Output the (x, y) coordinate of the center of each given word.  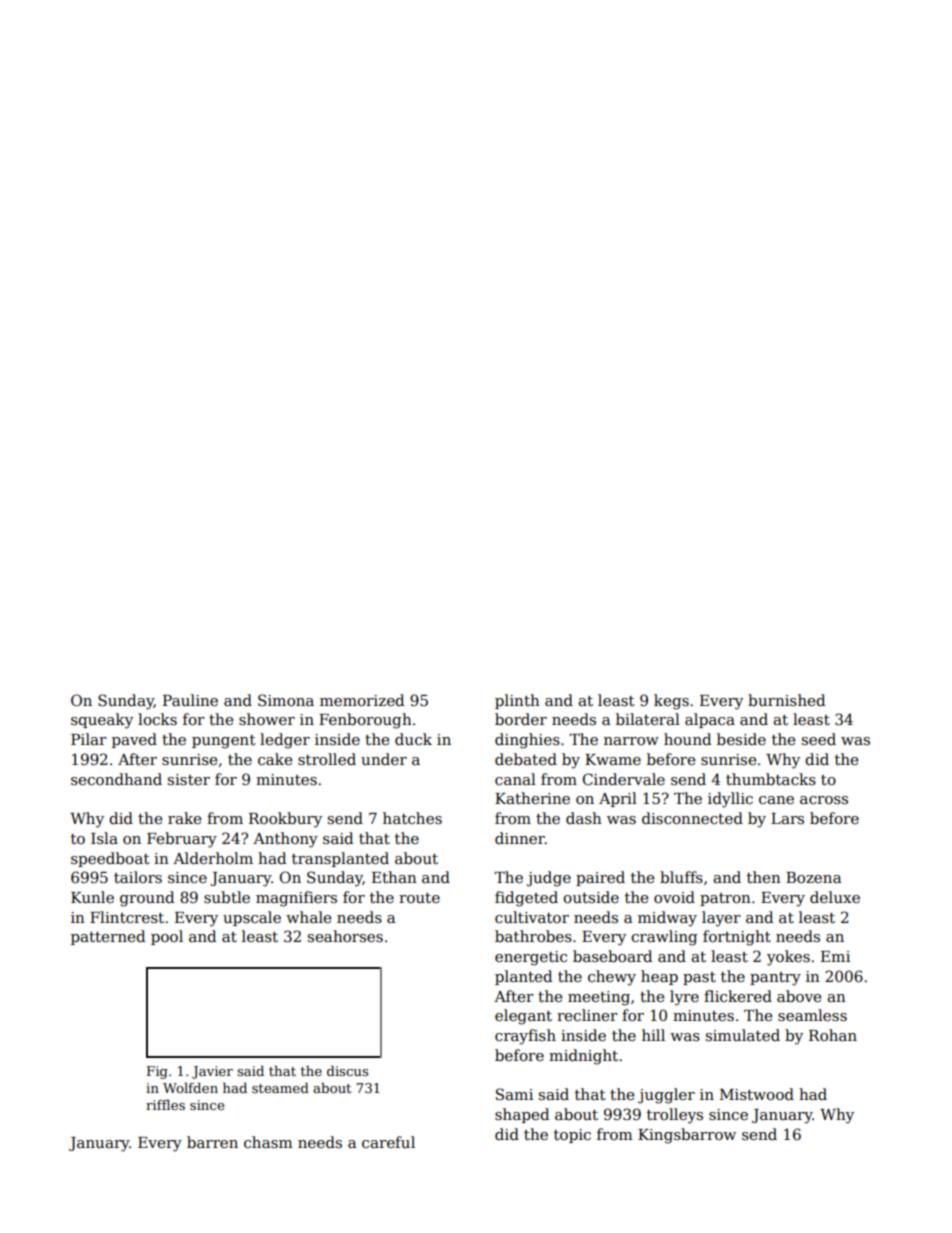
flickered (738, 996)
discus (347, 1070)
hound (687, 739)
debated (526, 759)
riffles (165, 1104)
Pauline (190, 700)
